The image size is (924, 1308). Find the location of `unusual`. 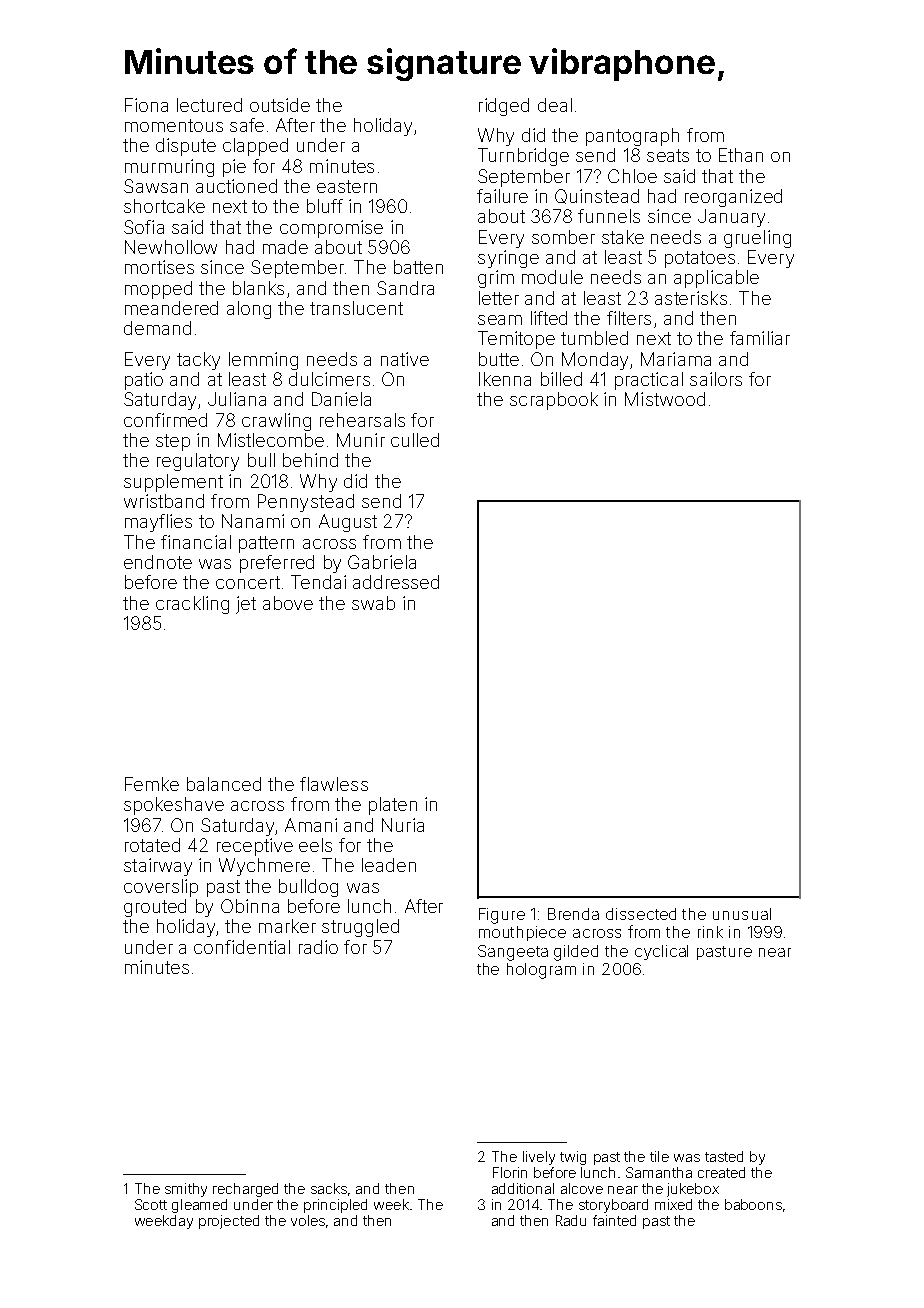

unusual is located at coordinates (742, 914).
